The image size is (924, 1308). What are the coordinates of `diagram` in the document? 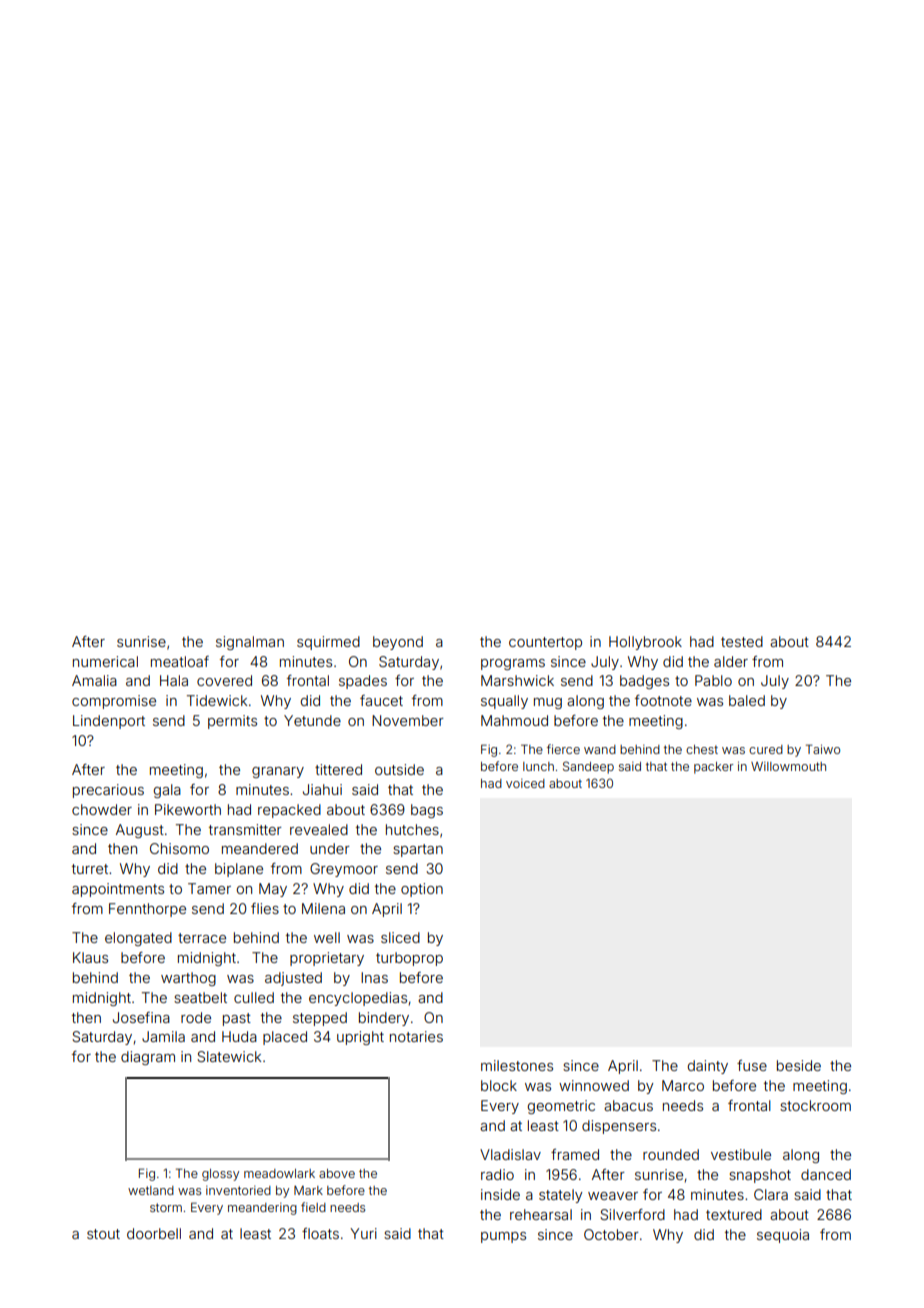 It's located at (148, 1058).
